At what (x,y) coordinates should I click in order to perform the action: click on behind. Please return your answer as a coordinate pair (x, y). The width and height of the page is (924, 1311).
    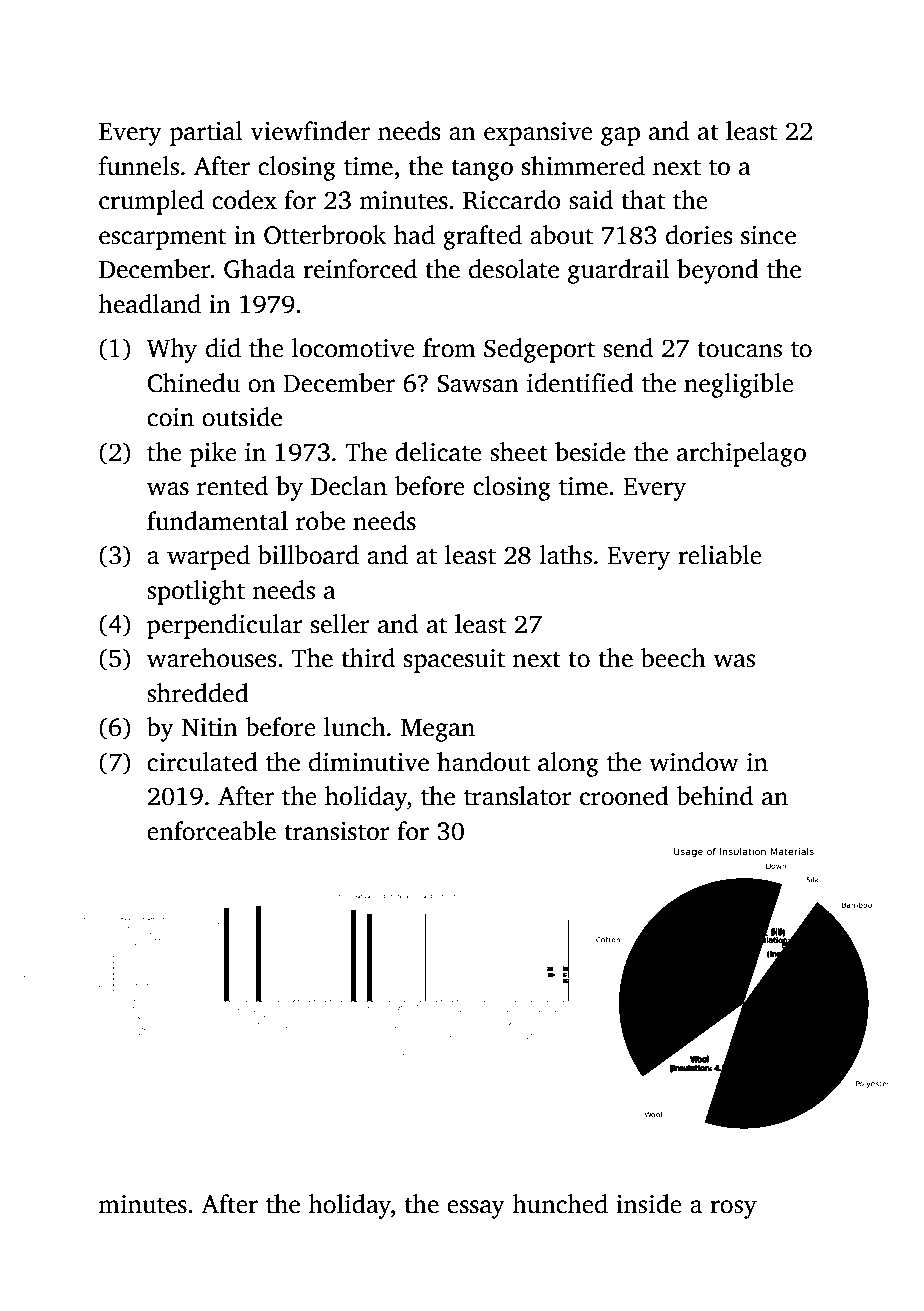
    Looking at the image, I should click on (714, 796).
